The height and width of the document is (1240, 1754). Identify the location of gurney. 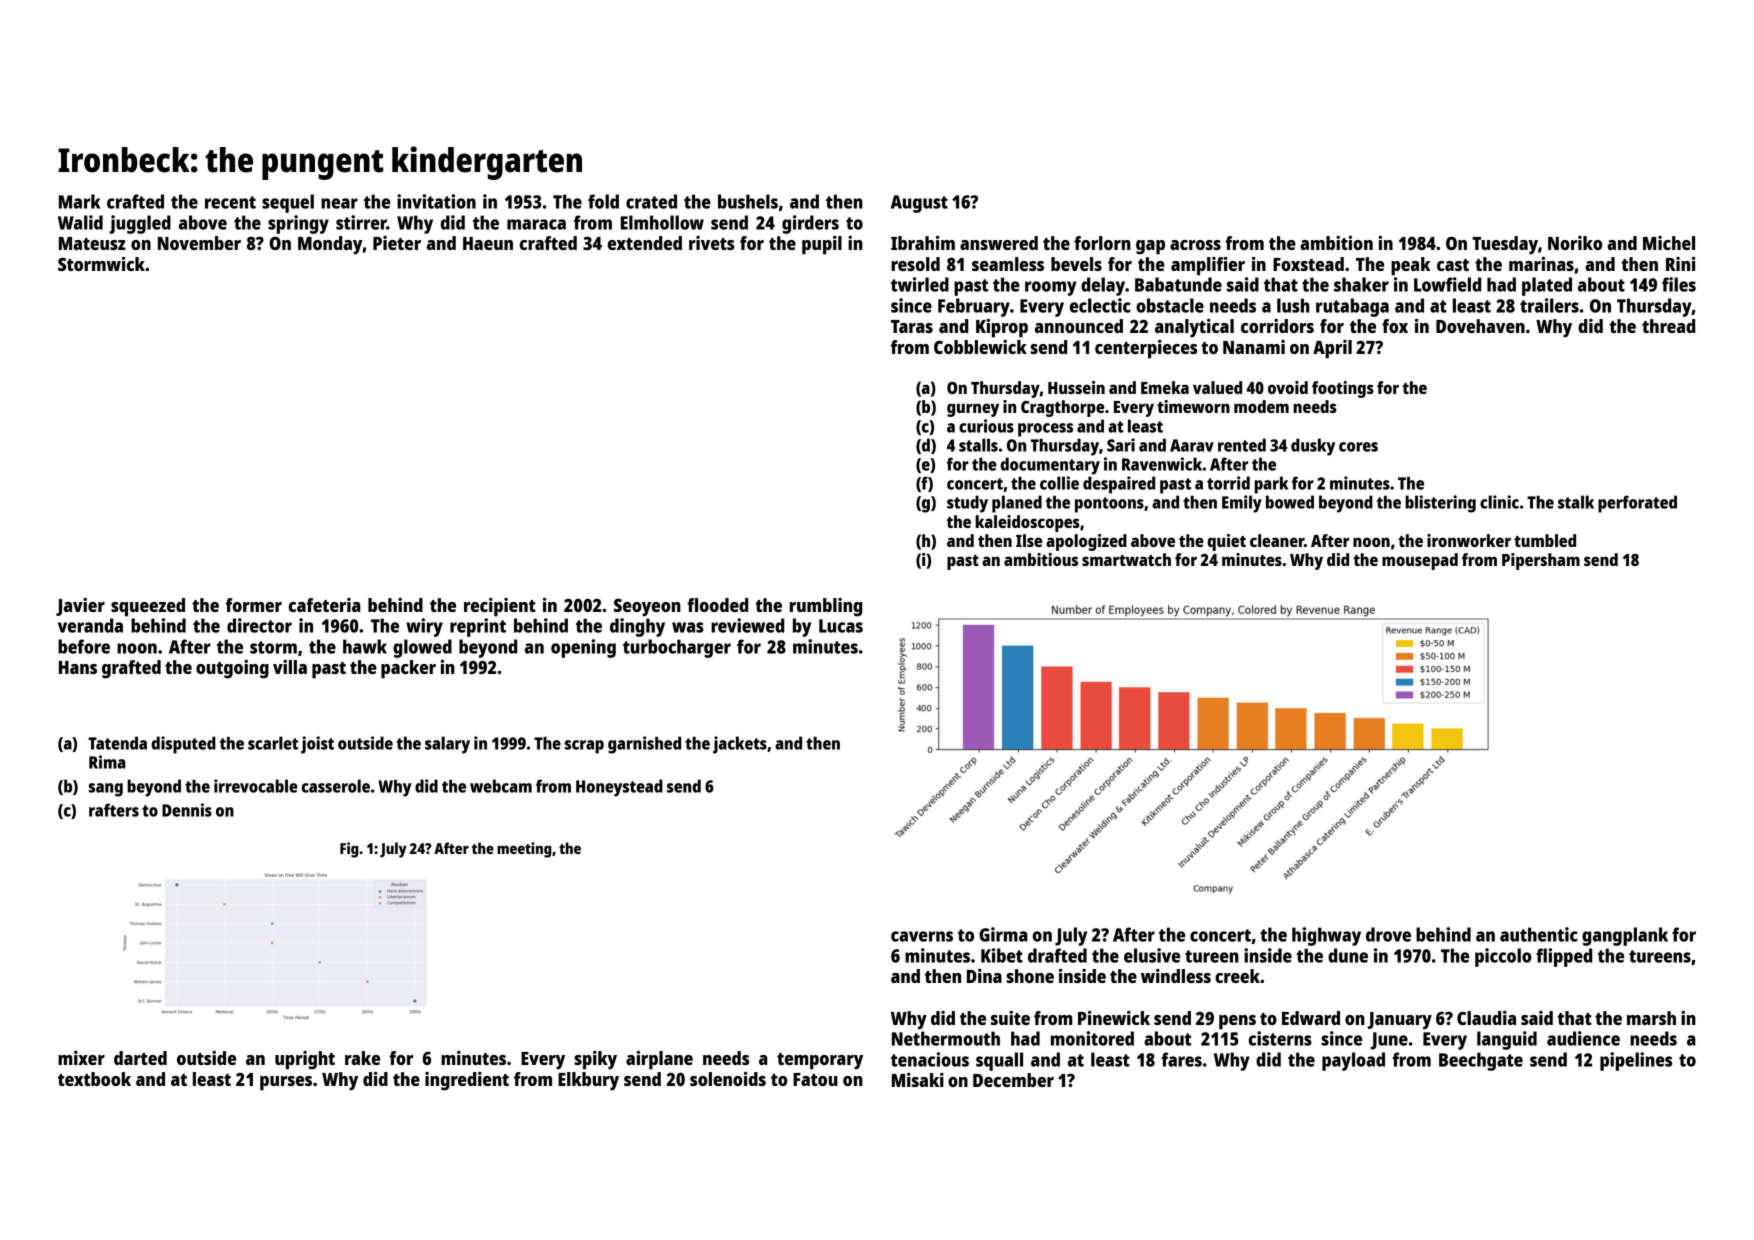
(973, 410).
